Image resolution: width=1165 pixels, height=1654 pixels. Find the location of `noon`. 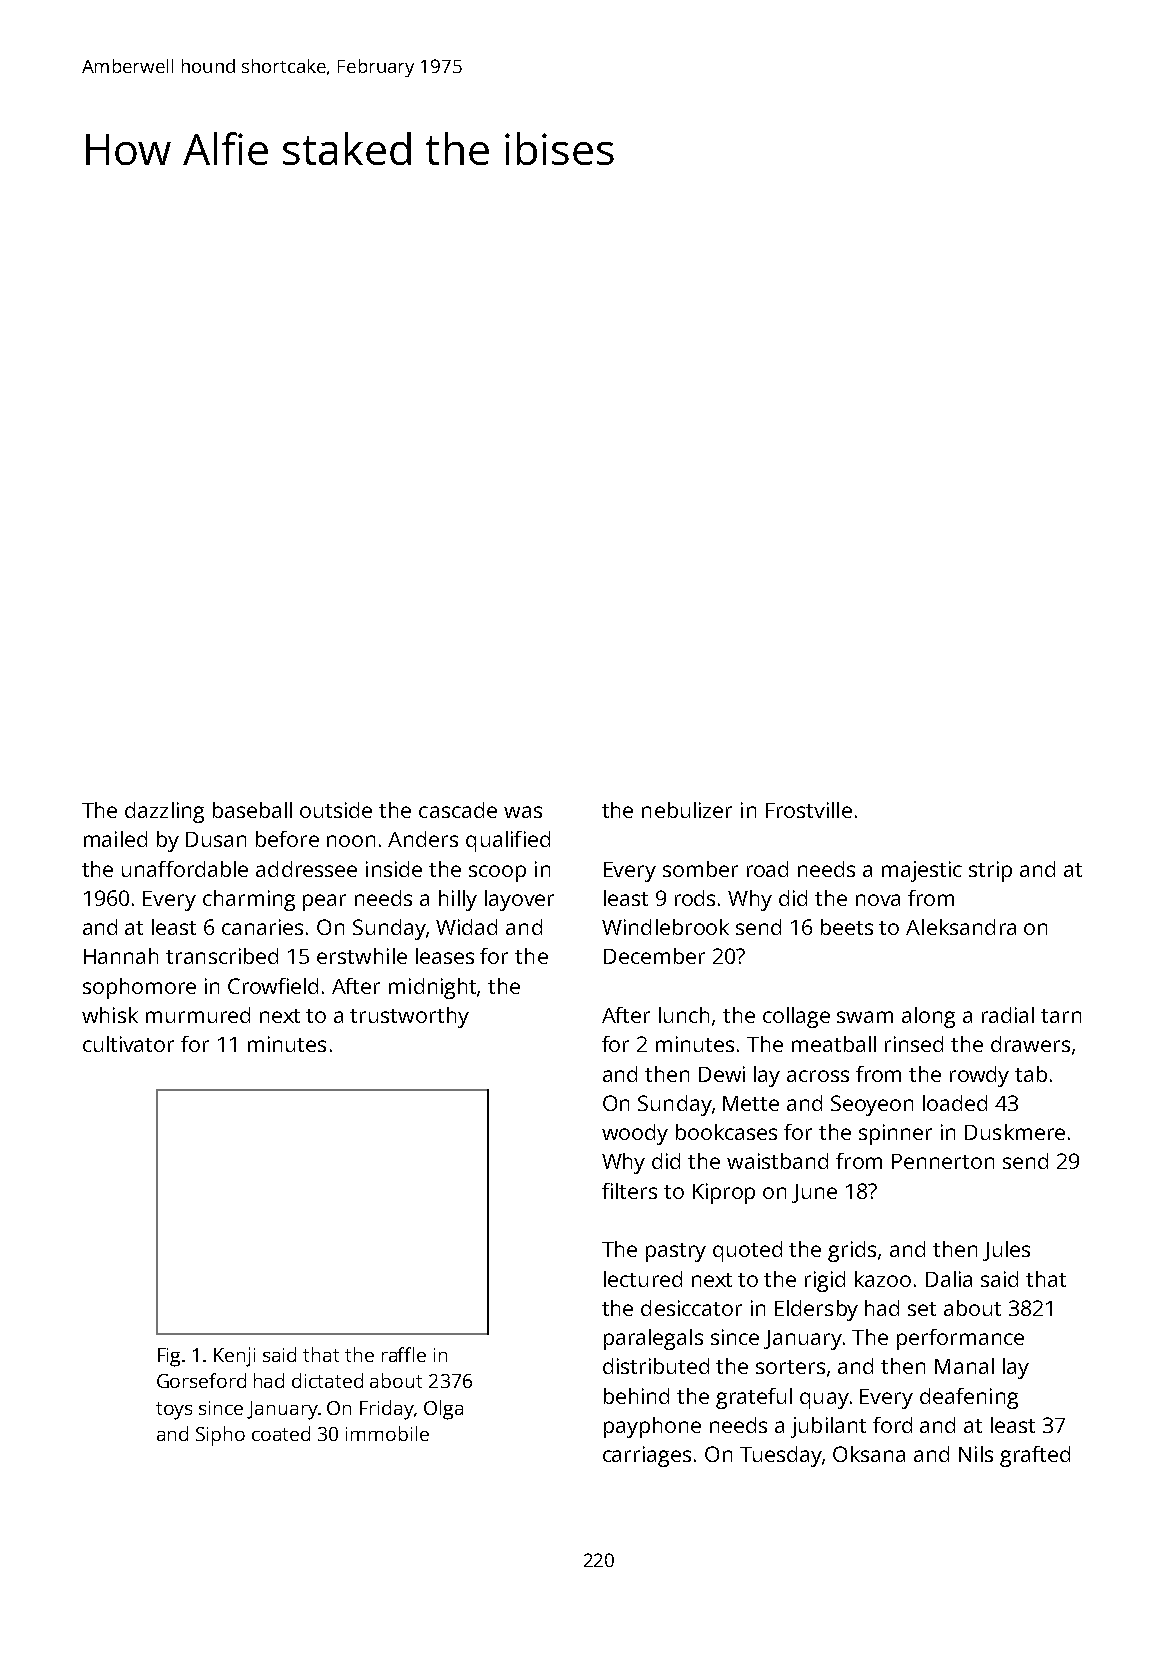

noon is located at coordinates (351, 841).
